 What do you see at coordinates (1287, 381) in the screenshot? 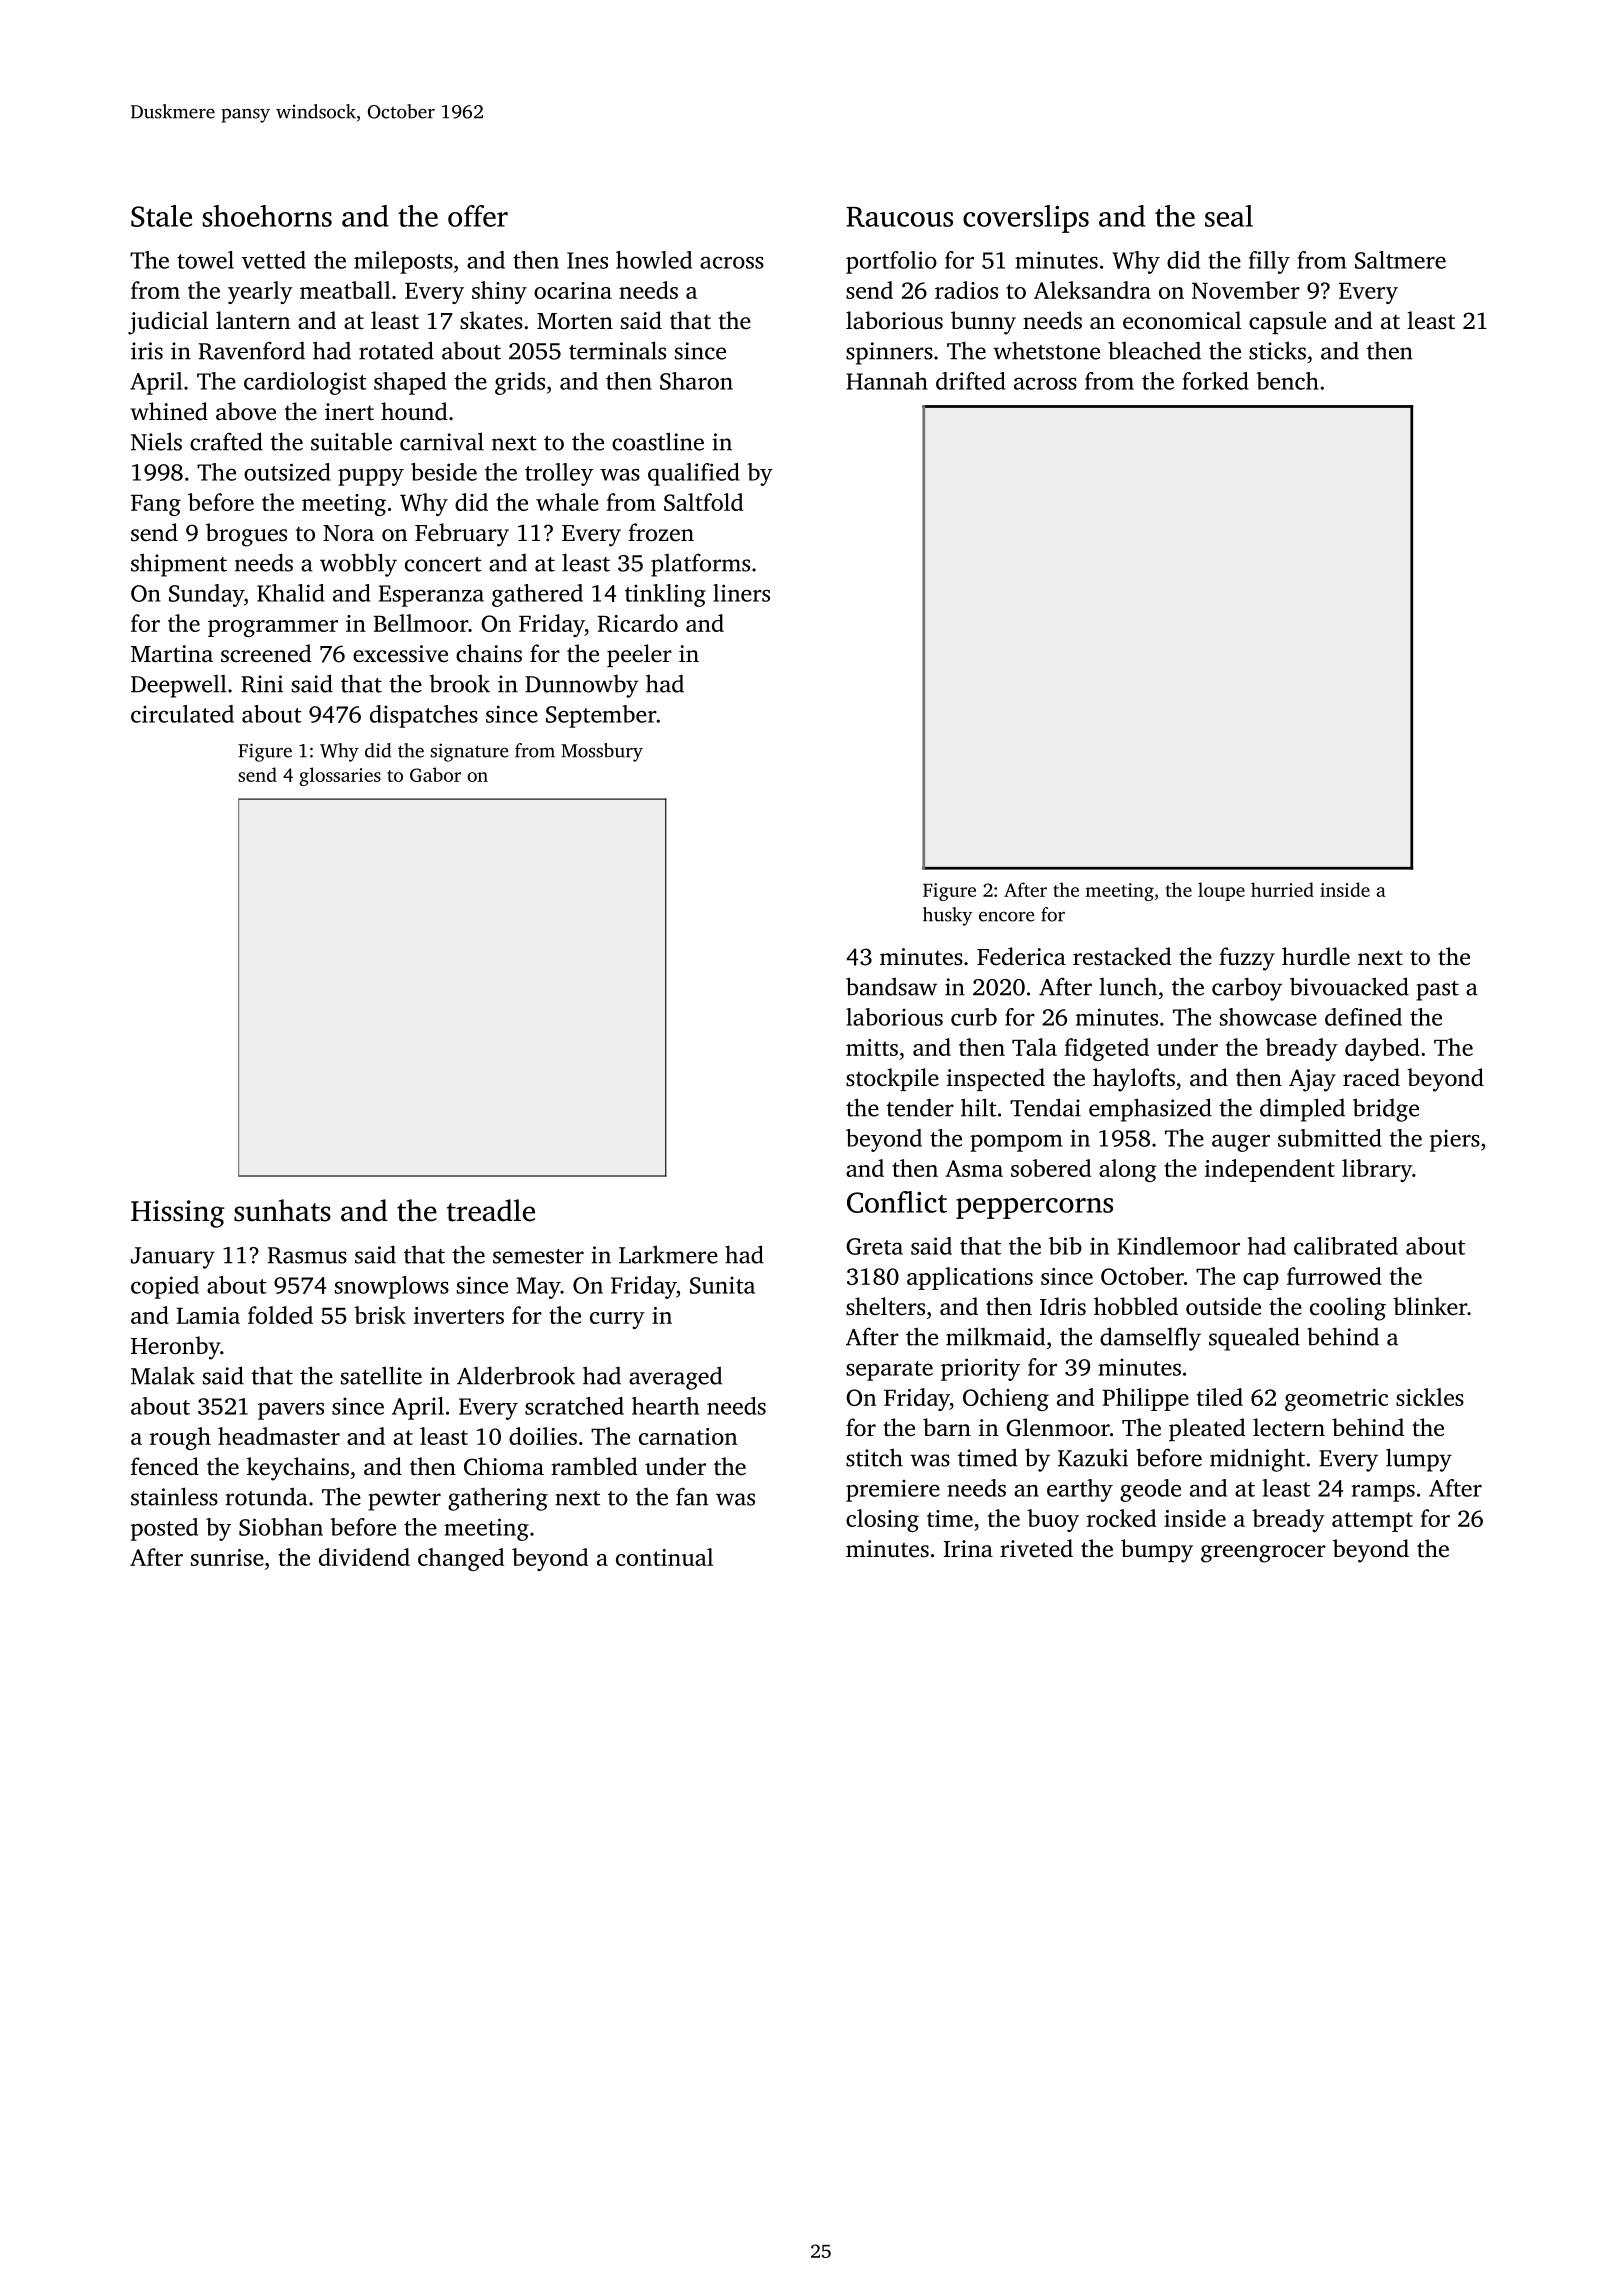
I see `bench` at bounding box center [1287, 381].
